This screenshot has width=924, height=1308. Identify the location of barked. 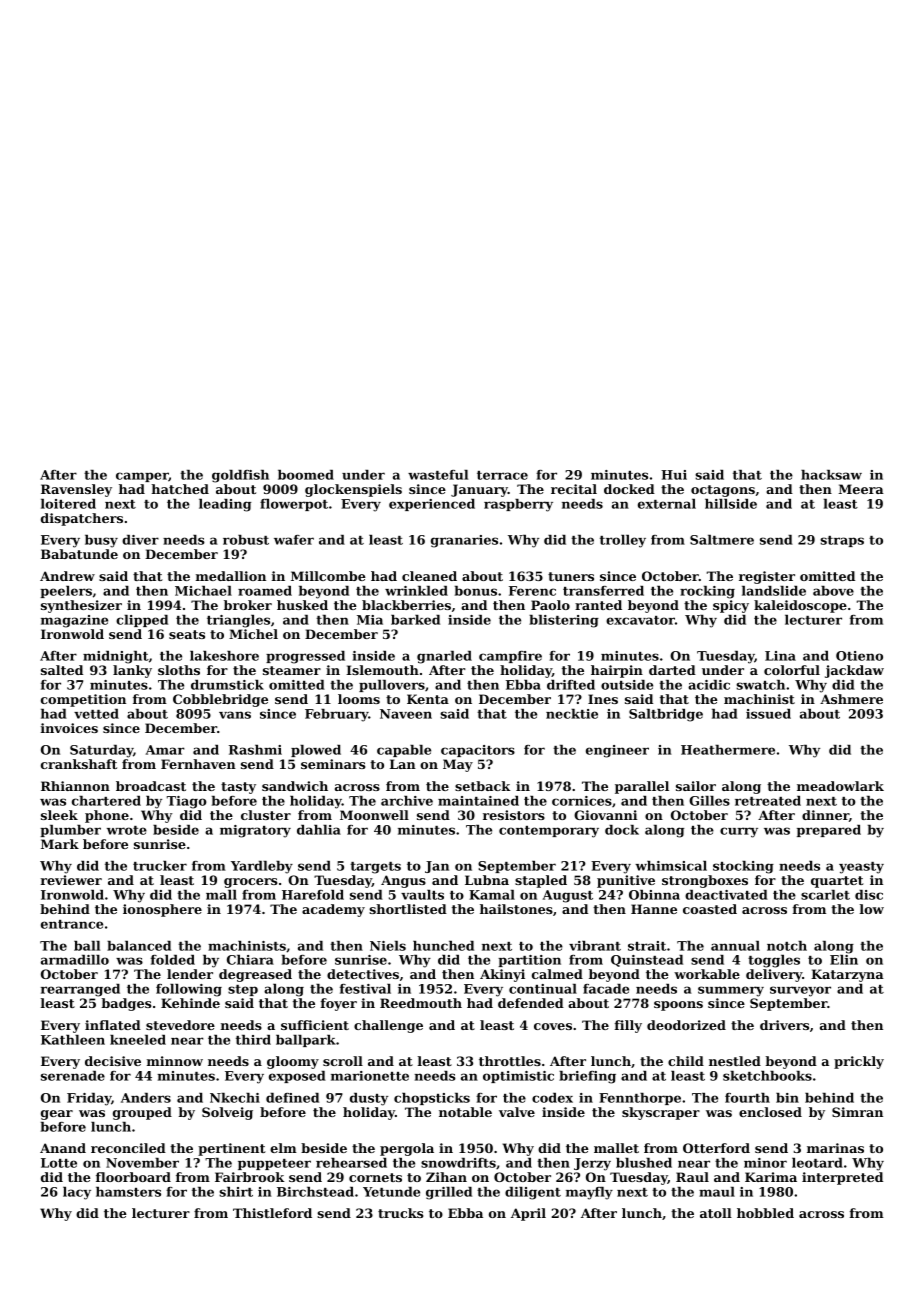
(415, 620).
